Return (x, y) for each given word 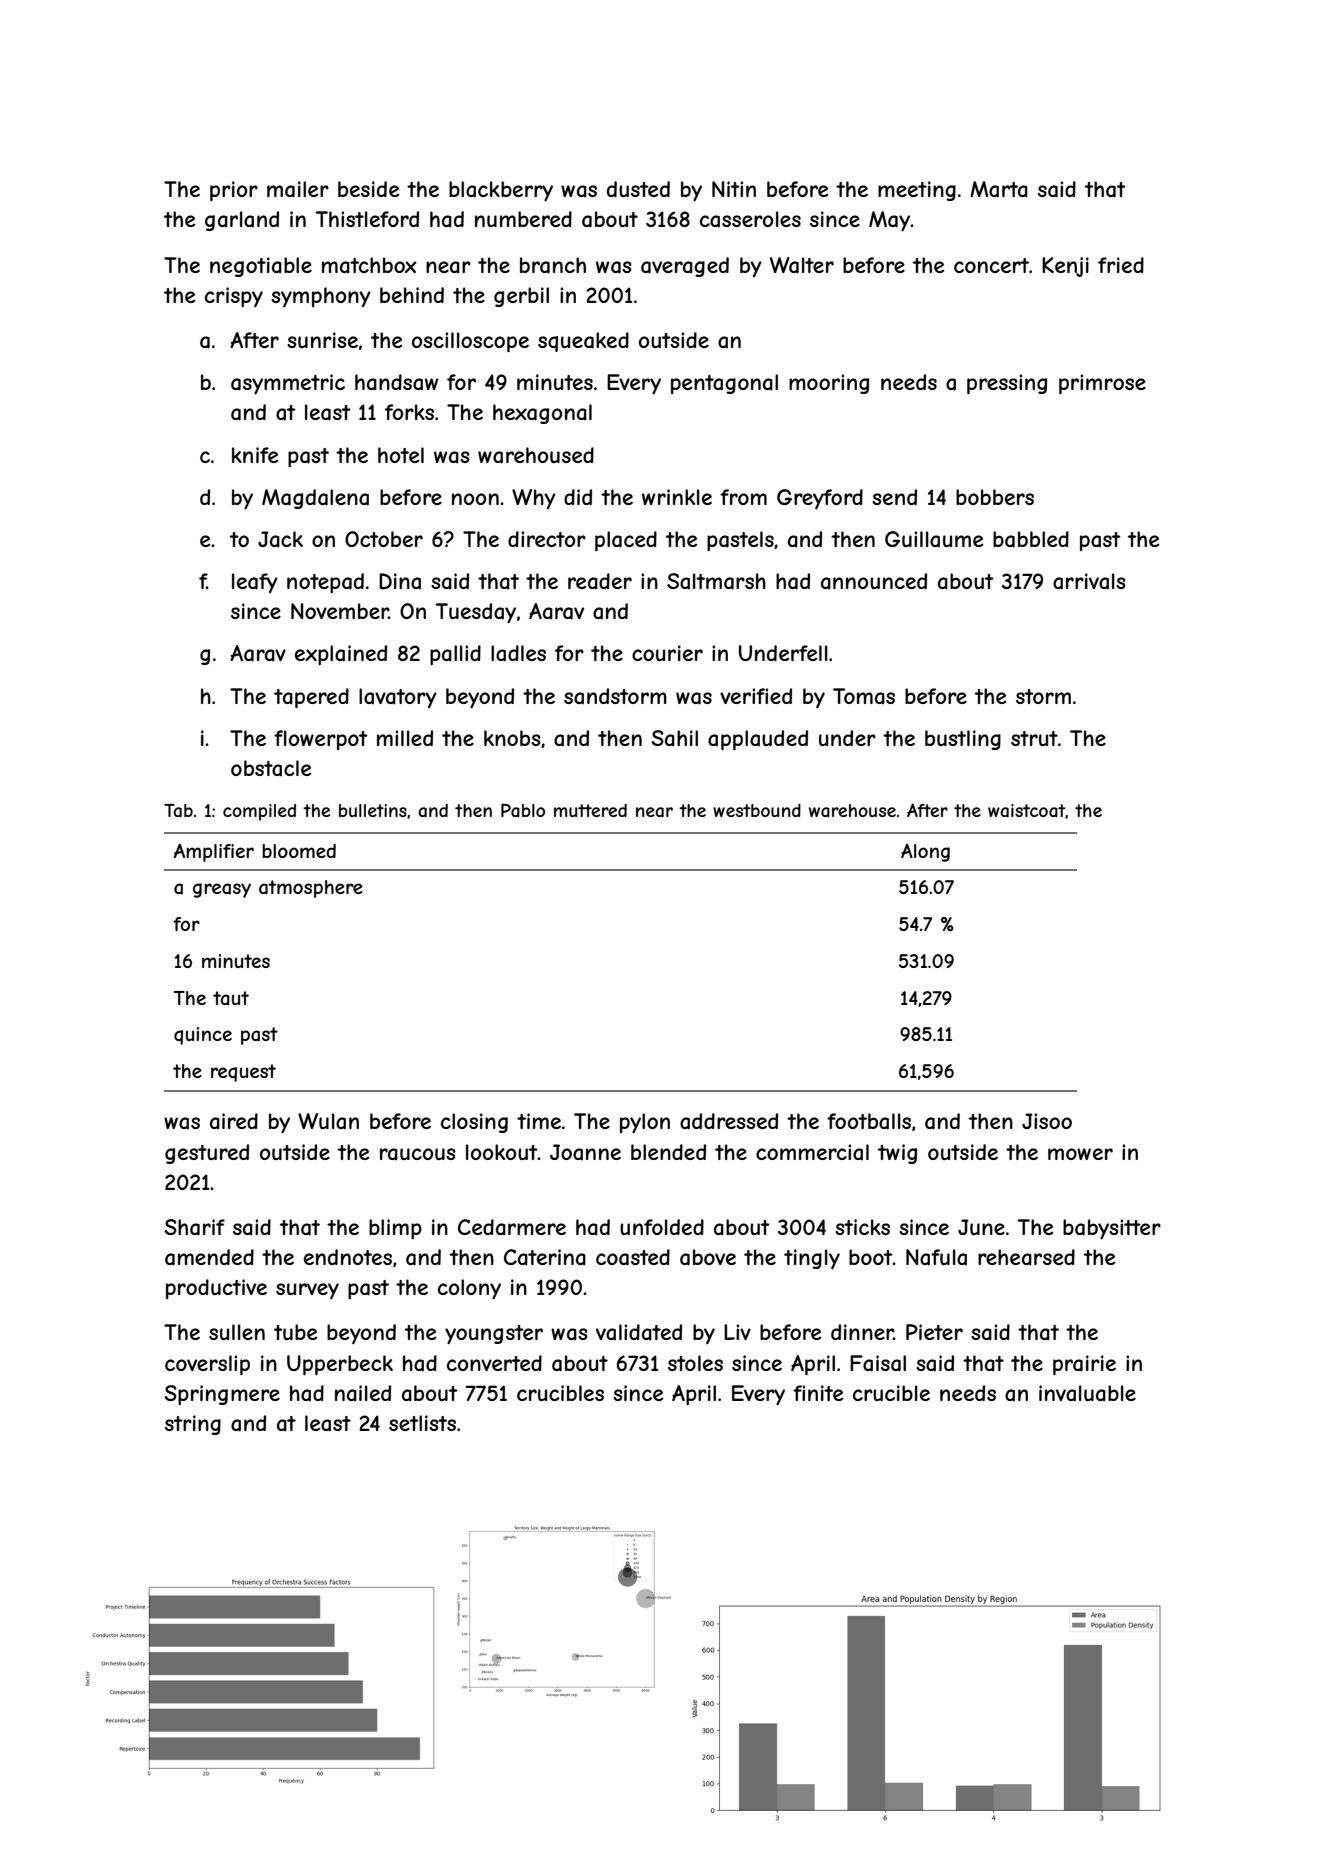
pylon (645, 1123)
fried (1121, 265)
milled (405, 738)
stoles (695, 1363)
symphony (321, 297)
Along (925, 853)
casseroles (750, 219)
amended (209, 1257)
